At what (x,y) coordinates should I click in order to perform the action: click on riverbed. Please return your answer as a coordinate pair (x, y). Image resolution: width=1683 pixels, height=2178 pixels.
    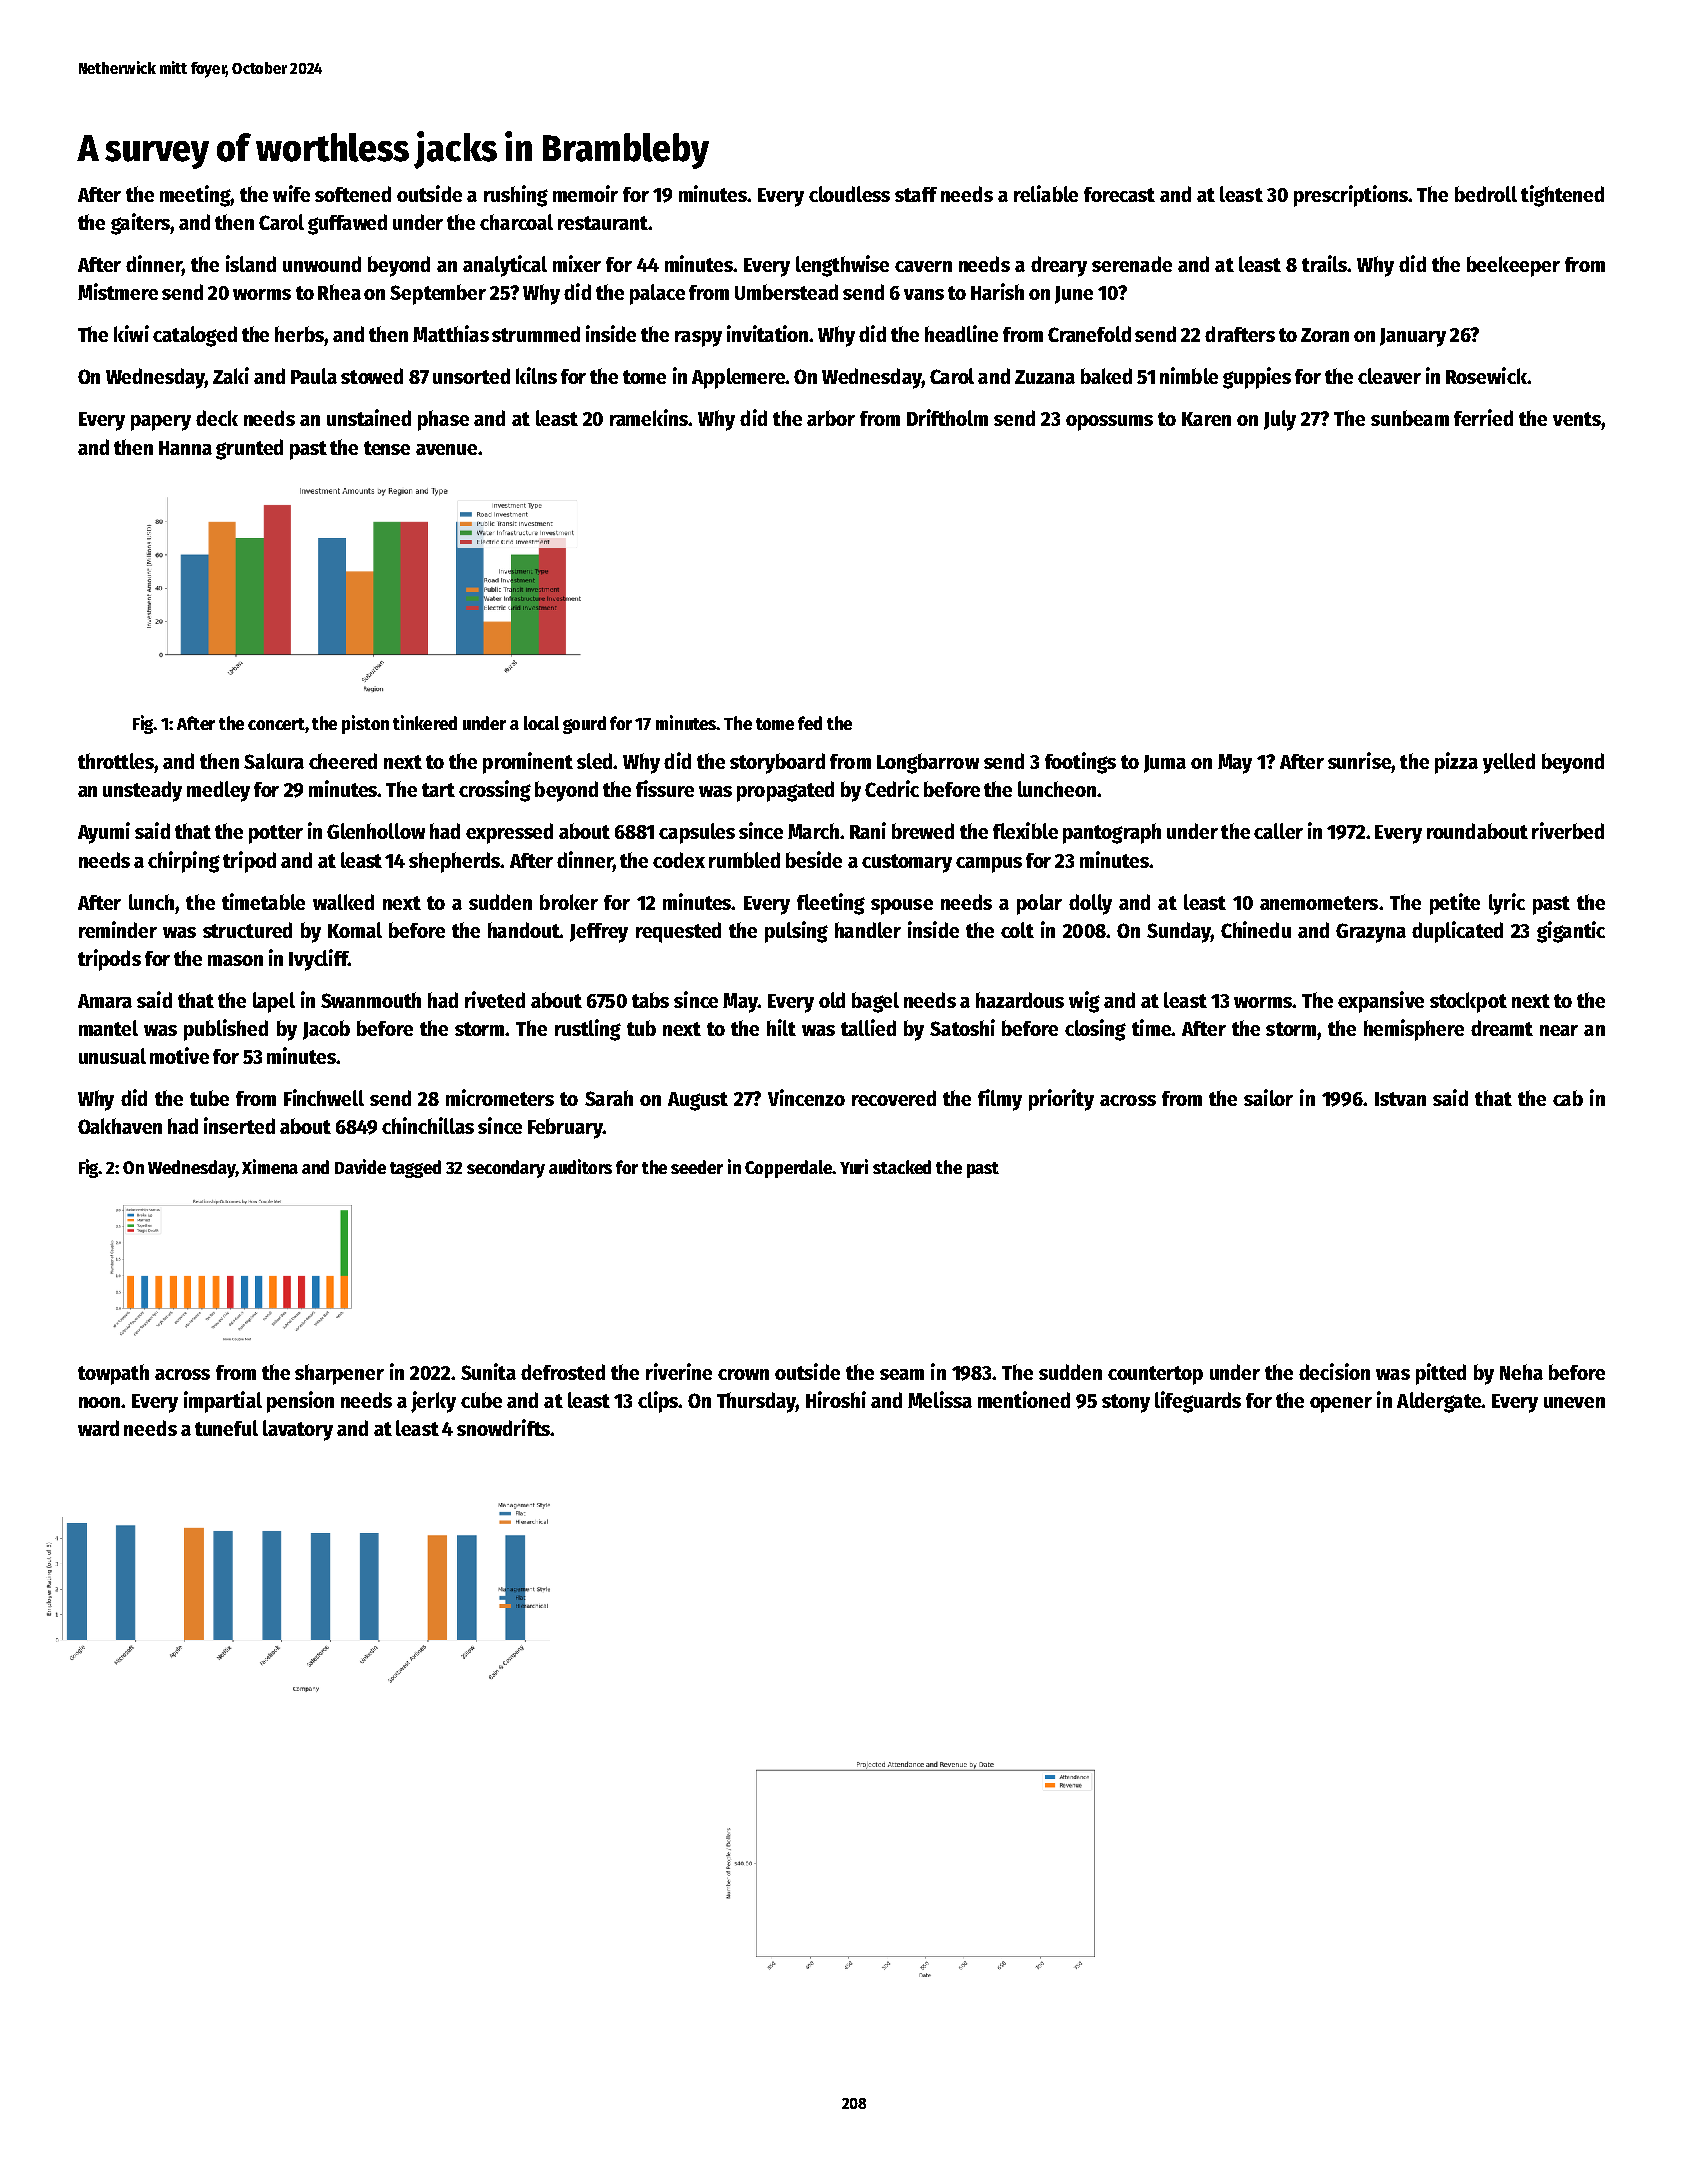
    Looking at the image, I should click on (1568, 830).
